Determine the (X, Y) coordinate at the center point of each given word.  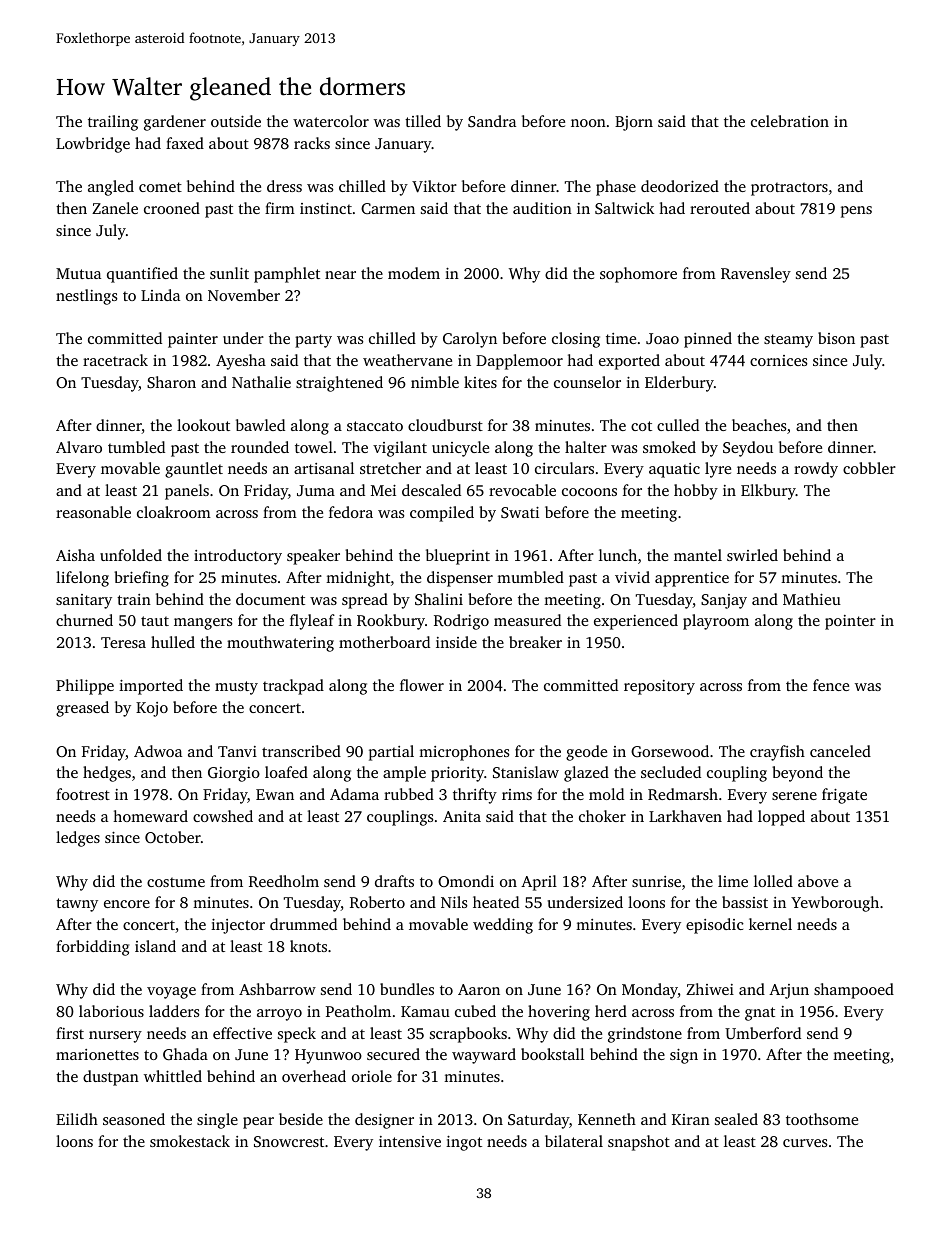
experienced (636, 622)
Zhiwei (710, 989)
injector (238, 926)
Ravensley (756, 275)
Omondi (466, 881)
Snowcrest (289, 1141)
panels (187, 492)
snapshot (639, 1143)
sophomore (638, 275)
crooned (172, 208)
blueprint (458, 557)
